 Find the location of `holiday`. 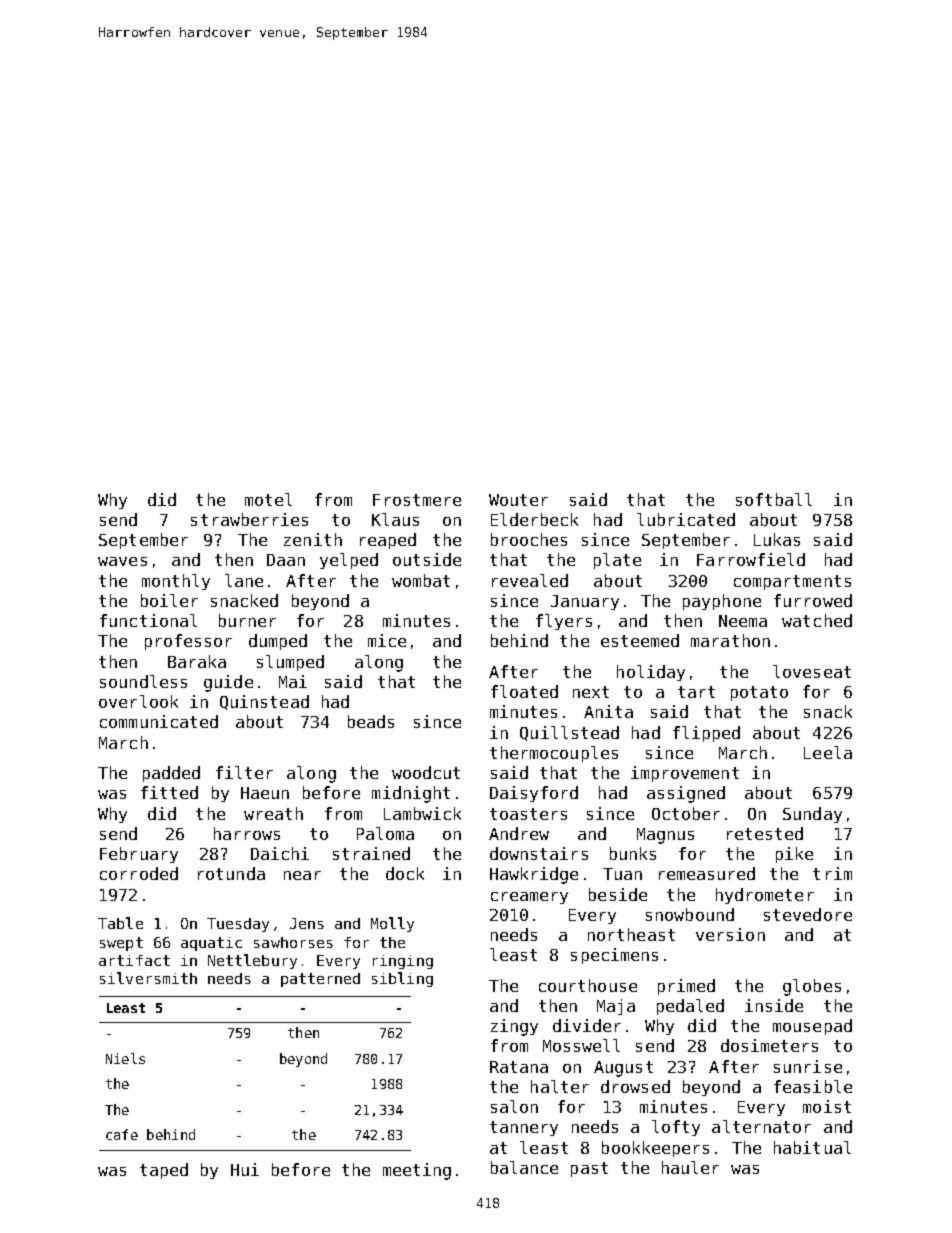

holiday is located at coordinates (651, 673).
